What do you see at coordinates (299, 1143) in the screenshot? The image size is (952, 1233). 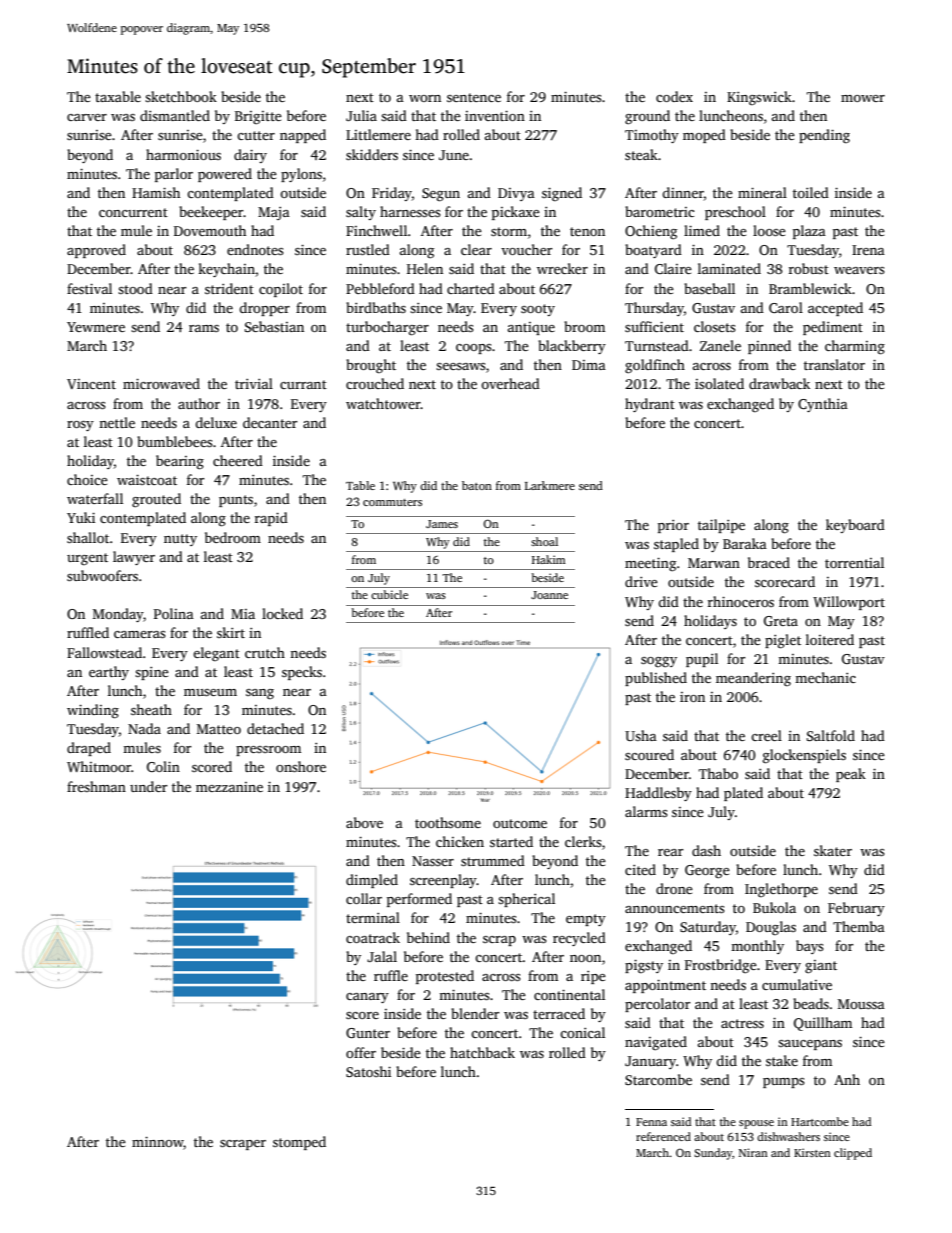 I see `stomped` at bounding box center [299, 1143].
